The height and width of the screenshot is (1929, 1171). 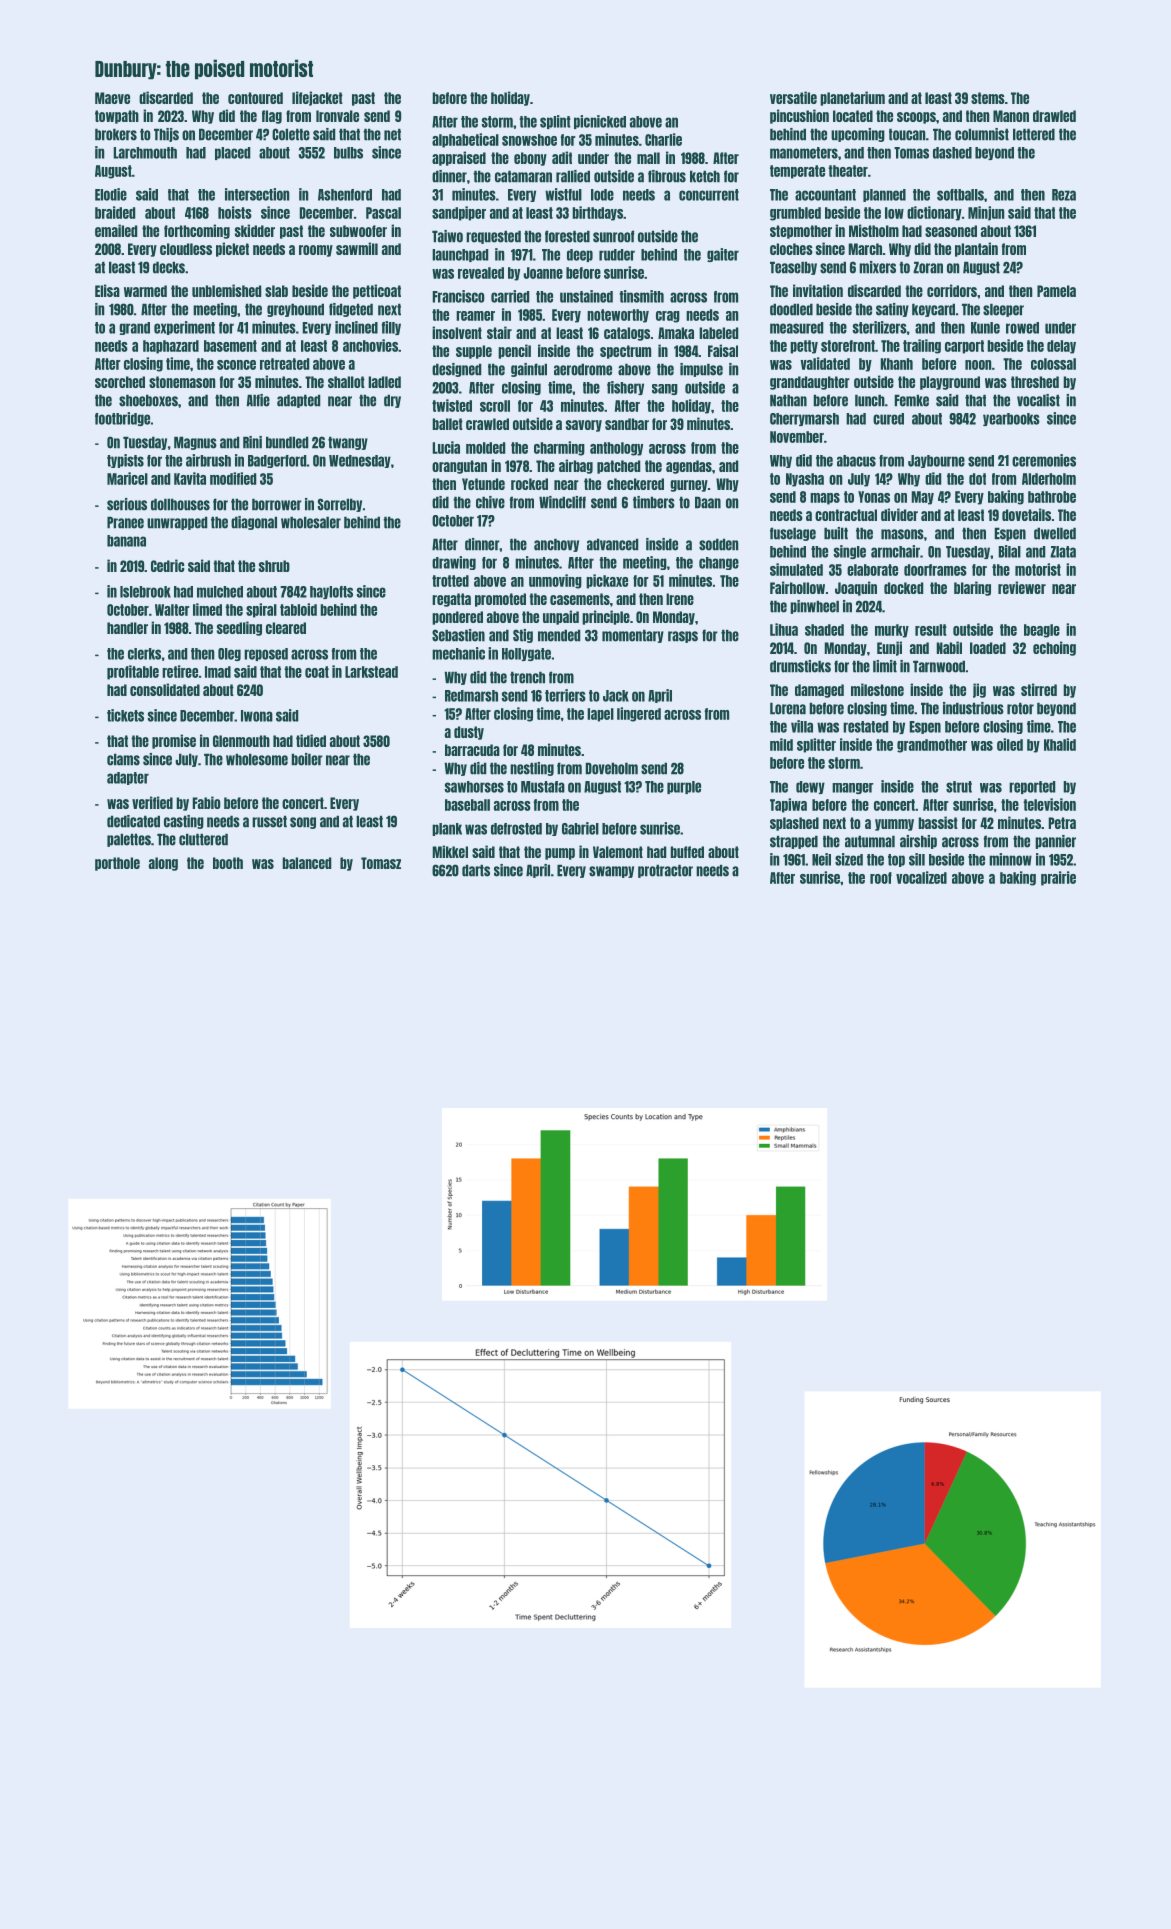 What do you see at coordinates (562, 502) in the screenshot?
I see `Windcliff` at bounding box center [562, 502].
